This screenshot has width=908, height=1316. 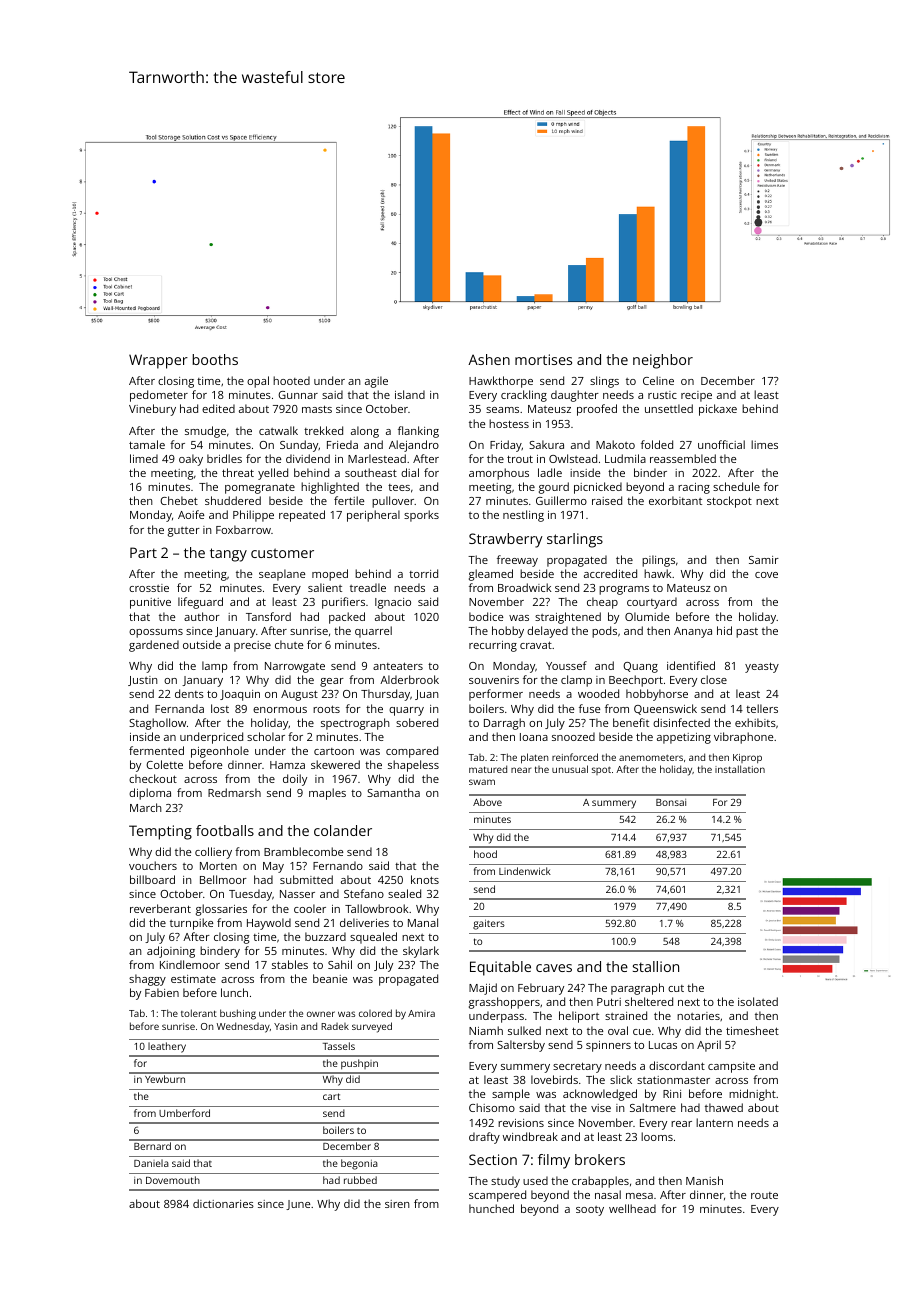 What do you see at coordinates (417, 722) in the screenshot?
I see `sobered` at bounding box center [417, 722].
